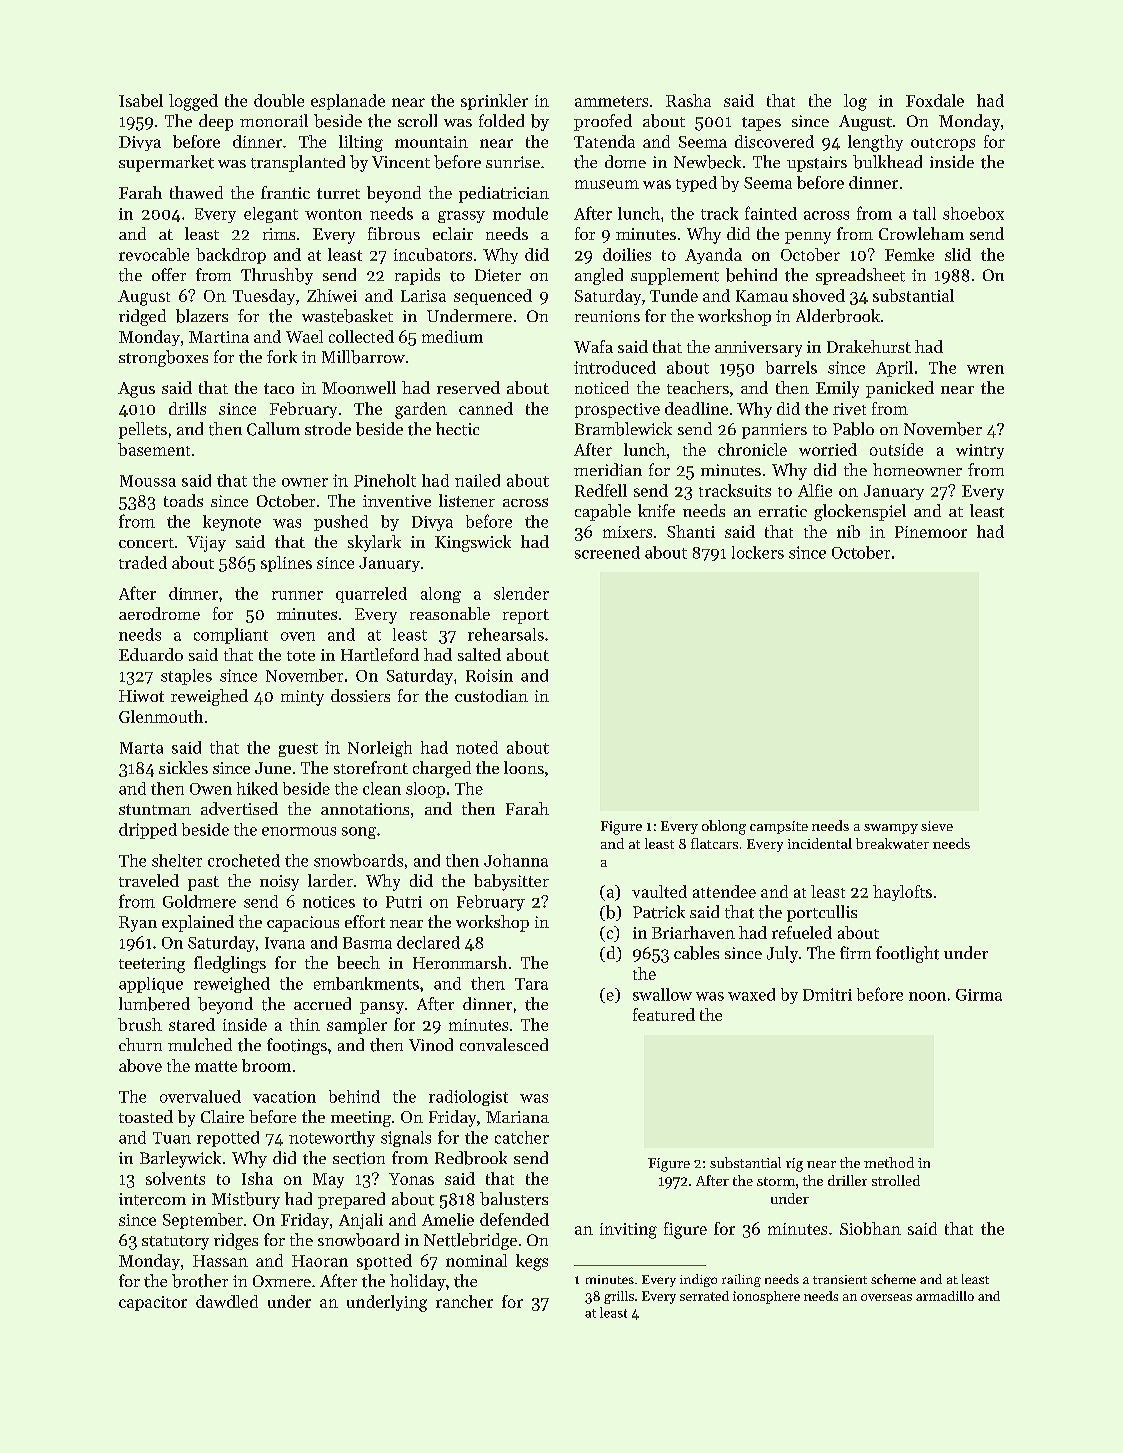 The height and width of the screenshot is (1453, 1123). I want to click on teetering, so click(152, 965).
